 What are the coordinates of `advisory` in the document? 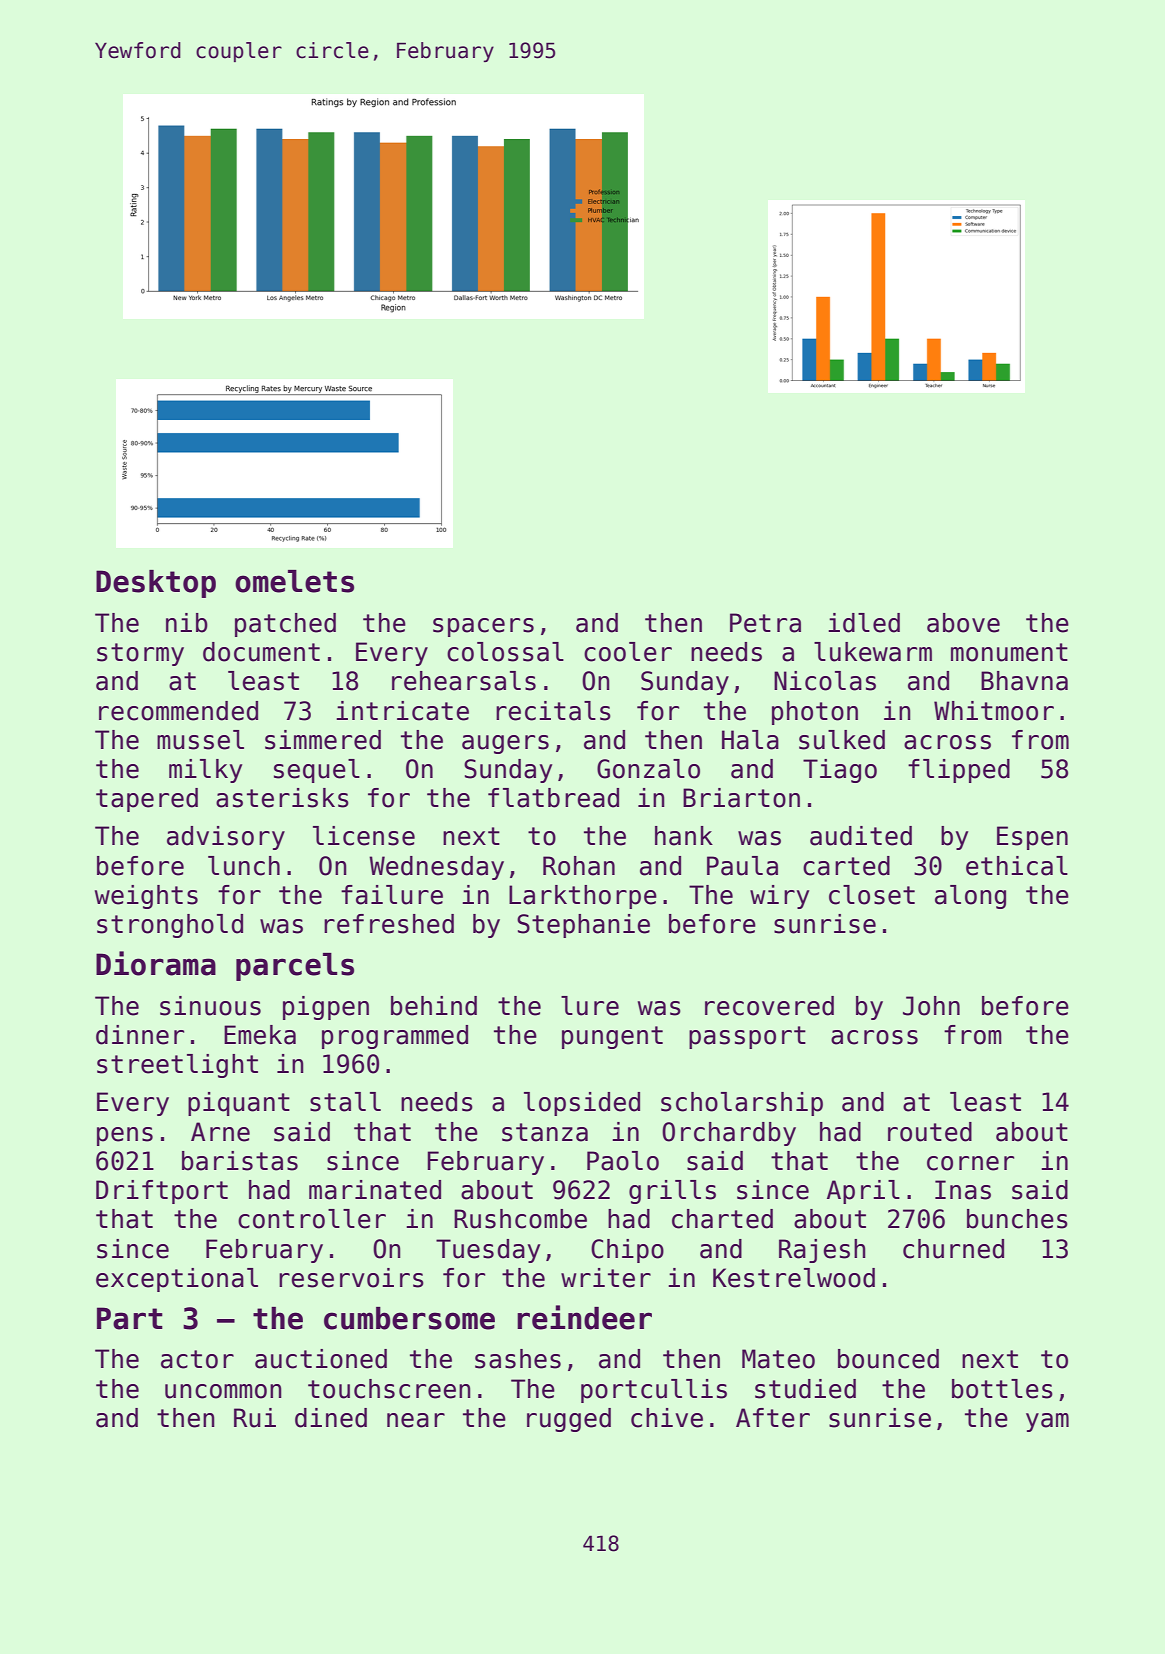 It's located at (226, 838).
